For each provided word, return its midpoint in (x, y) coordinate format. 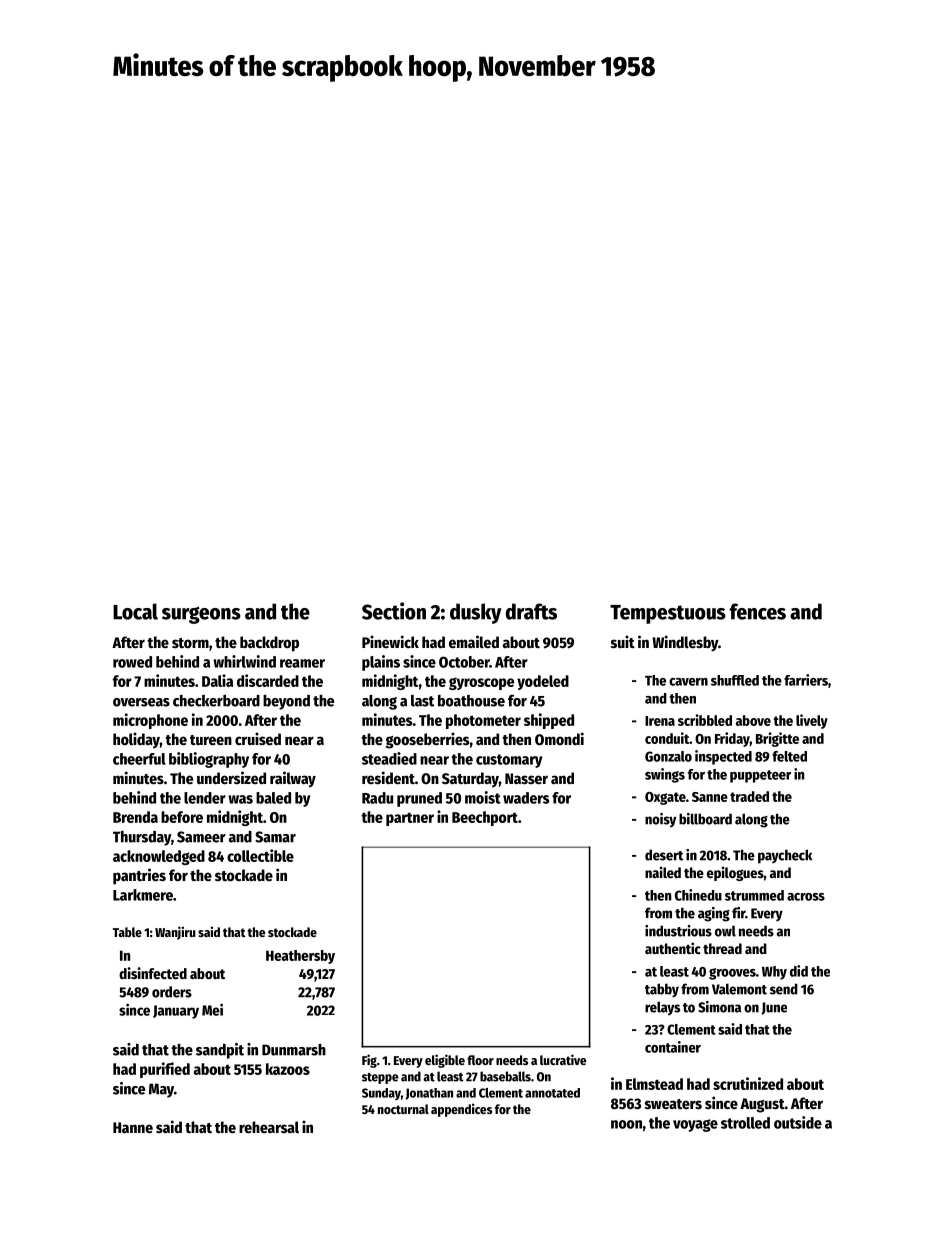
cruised (258, 738)
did (799, 971)
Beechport (485, 818)
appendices (461, 1110)
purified (165, 1070)
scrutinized (748, 1083)
